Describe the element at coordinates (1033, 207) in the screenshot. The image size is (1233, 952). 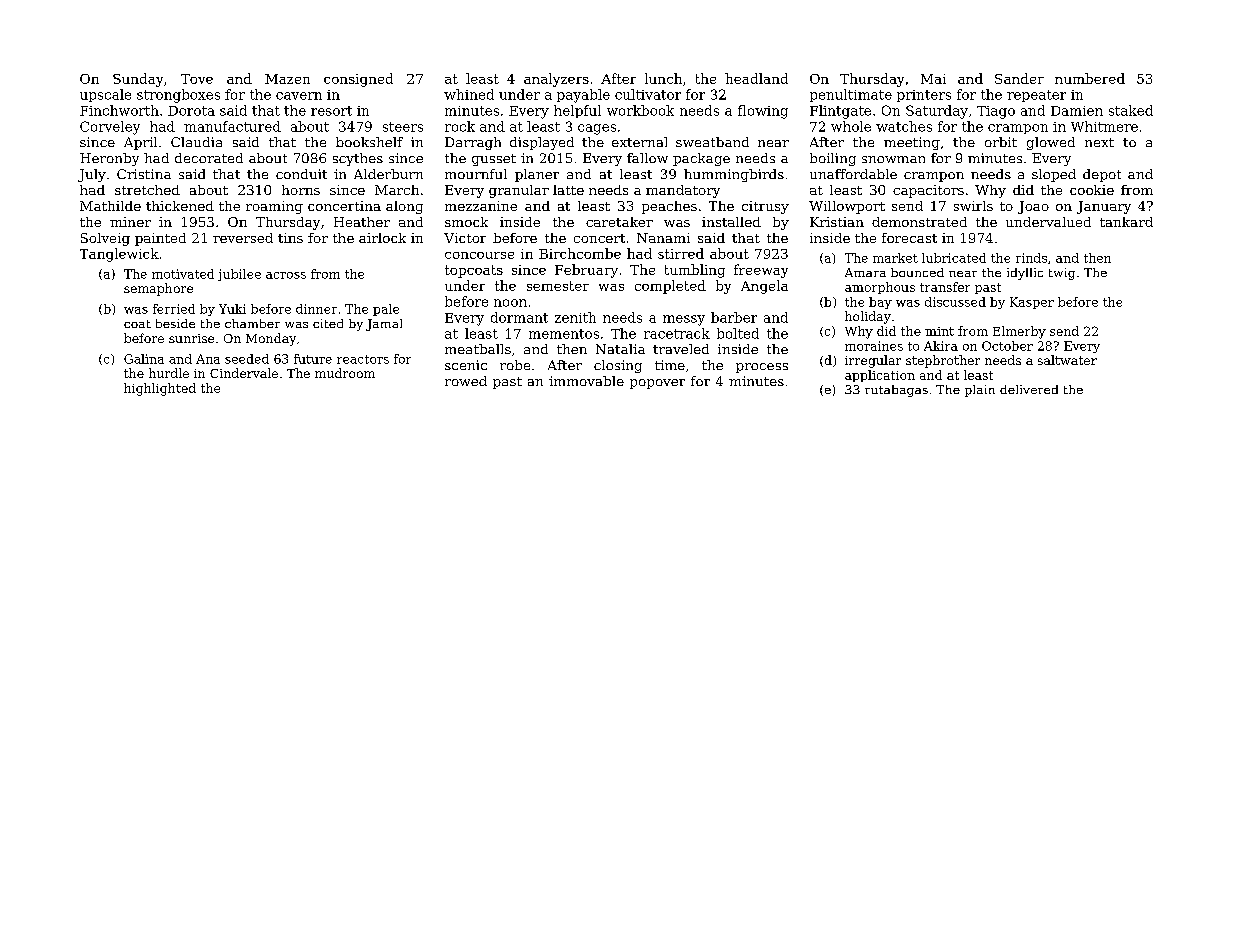
I see `Joao` at that location.
